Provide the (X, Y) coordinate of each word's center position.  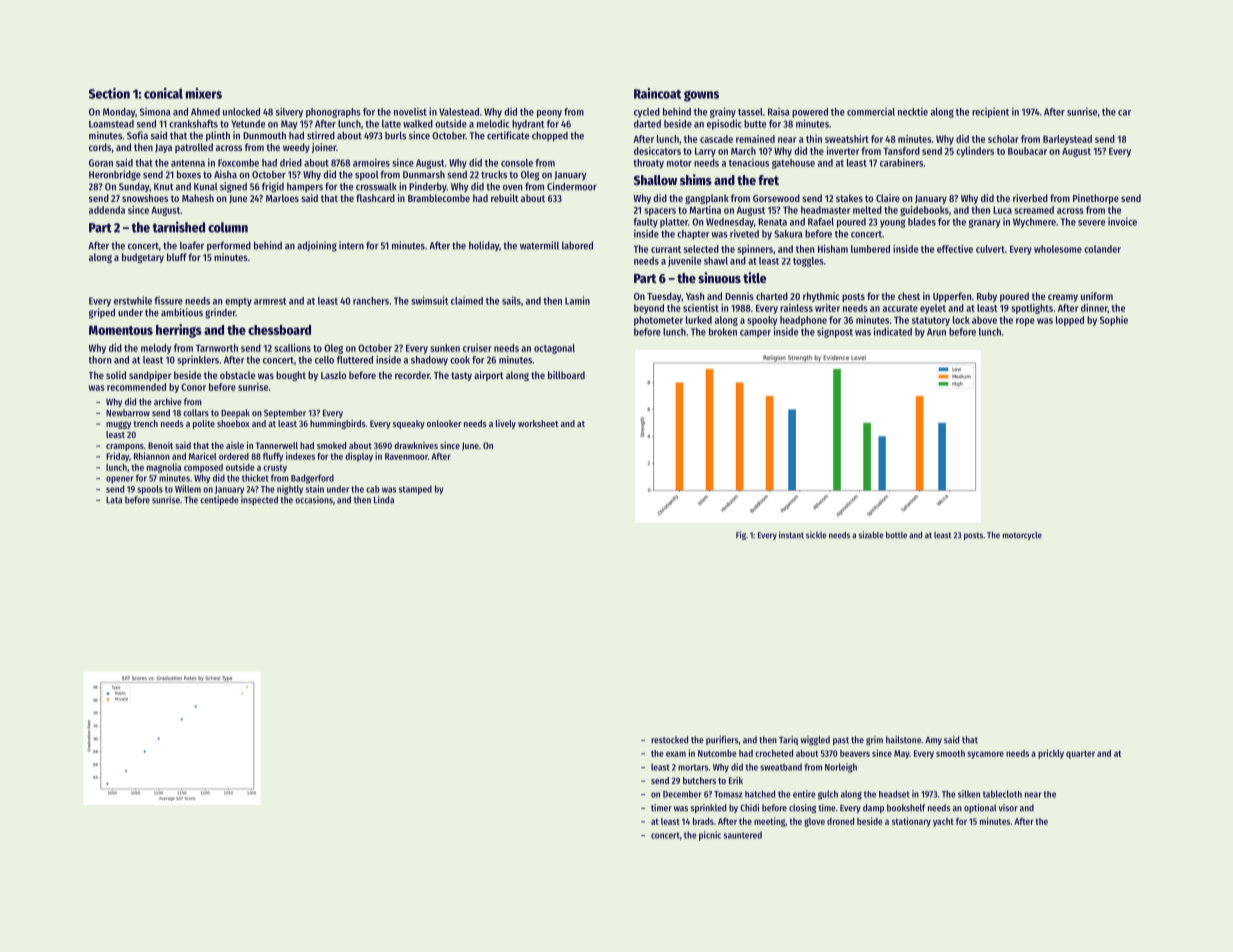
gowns (701, 96)
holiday (484, 246)
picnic (710, 836)
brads (703, 821)
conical (163, 93)
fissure (168, 300)
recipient (990, 112)
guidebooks (924, 211)
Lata (114, 500)
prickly (1051, 754)
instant (791, 535)
